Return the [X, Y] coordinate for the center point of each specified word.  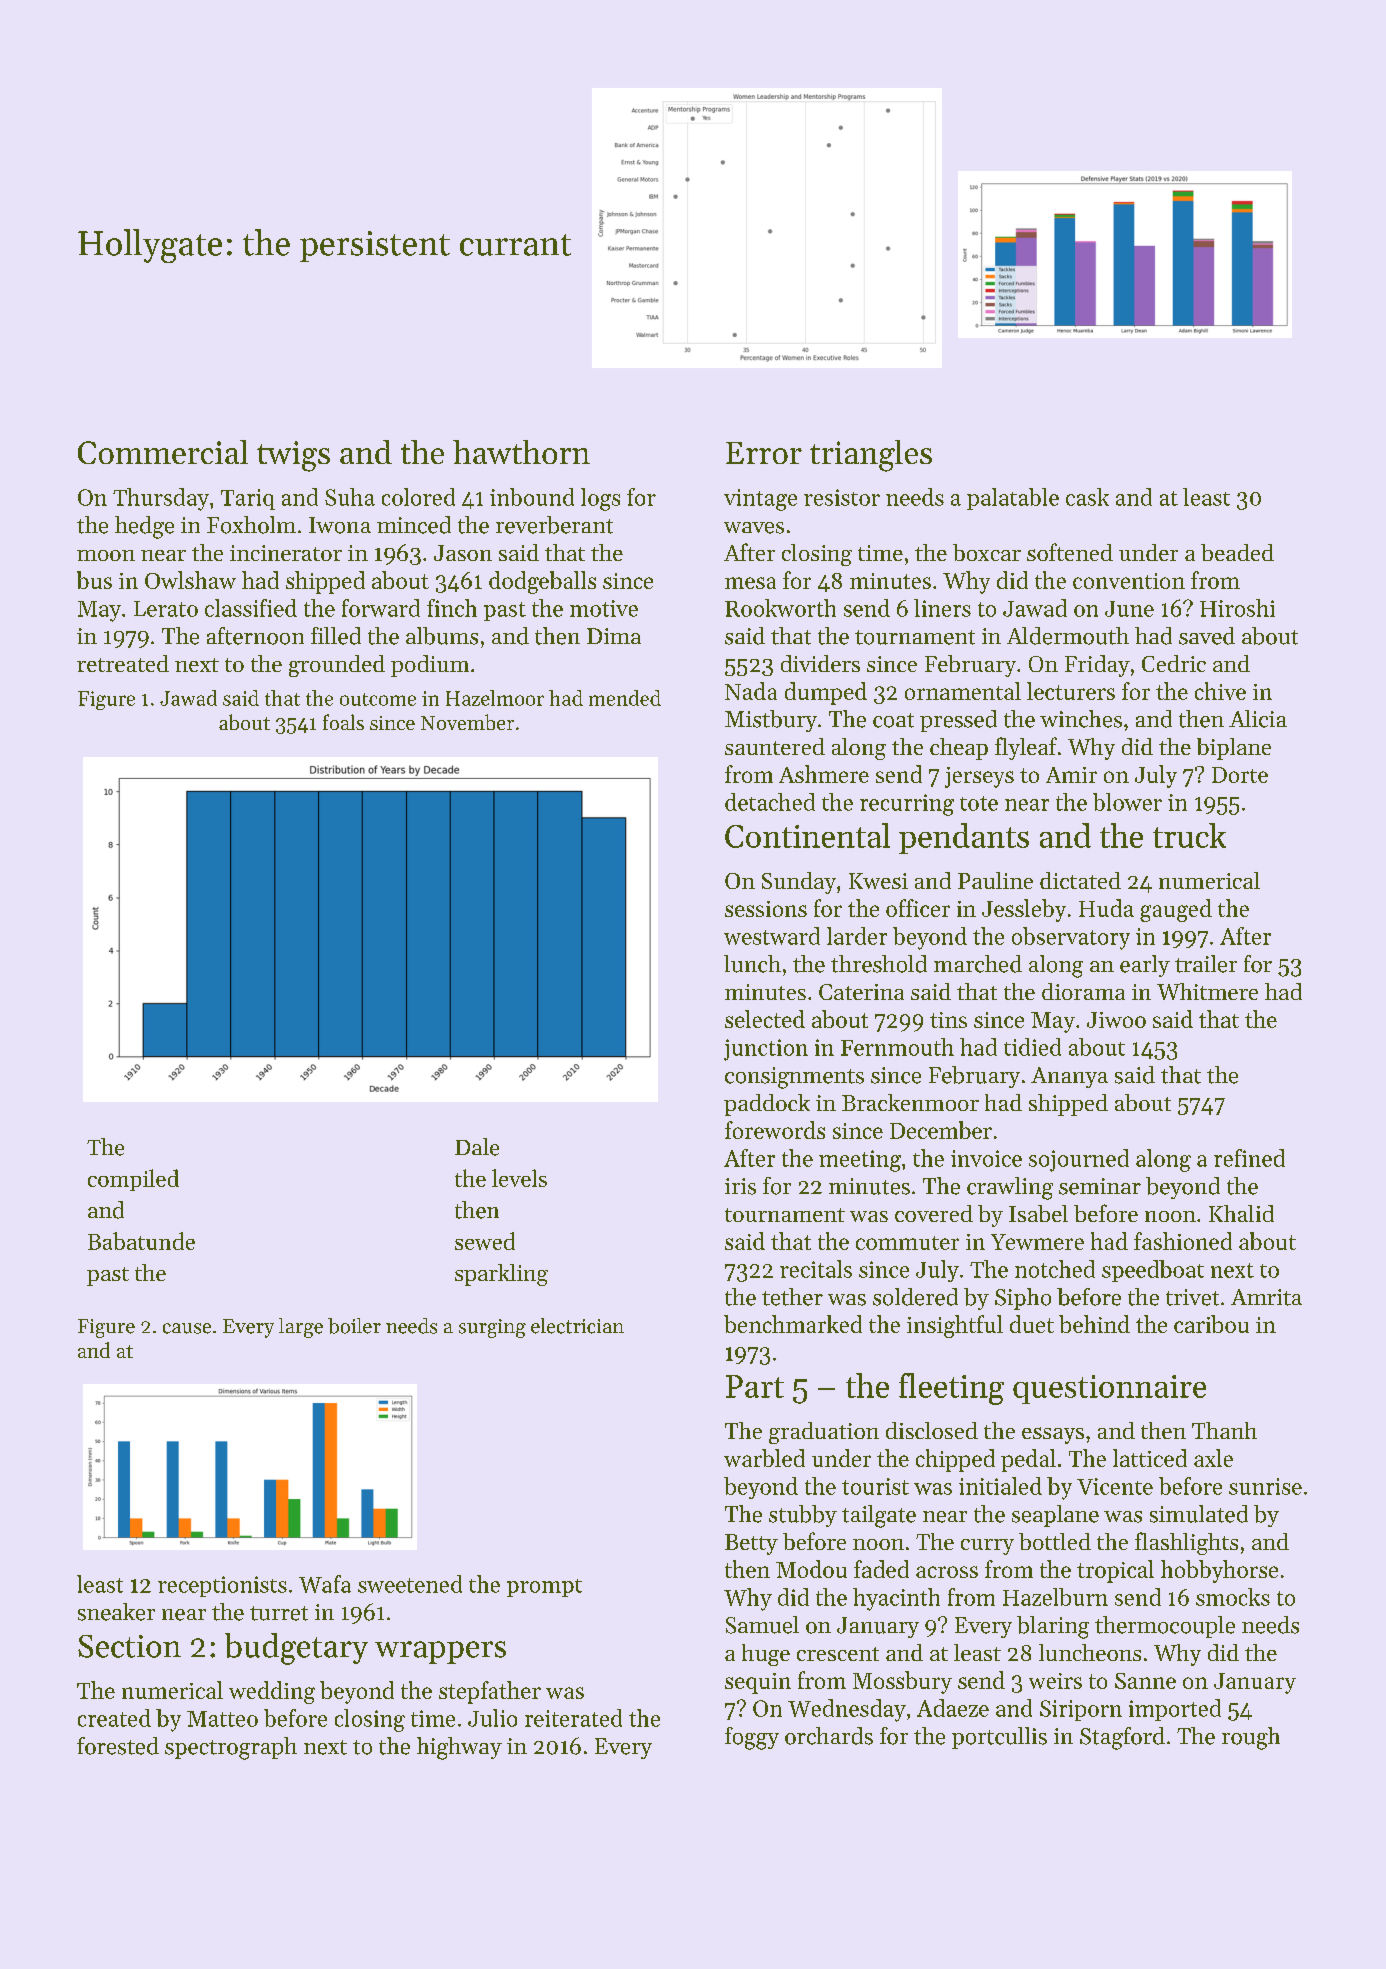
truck [1189, 835]
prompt [544, 1588]
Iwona [340, 525]
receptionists [222, 1586]
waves [754, 528]
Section [129, 1646]
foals [343, 722]
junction [766, 1050]
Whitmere [1207, 991]
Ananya [1069, 1077]
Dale [477, 1147]
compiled [133, 1180]
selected [765, 1019]
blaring [1053, 1627]
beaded [1237, 552]
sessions [766, 909]
